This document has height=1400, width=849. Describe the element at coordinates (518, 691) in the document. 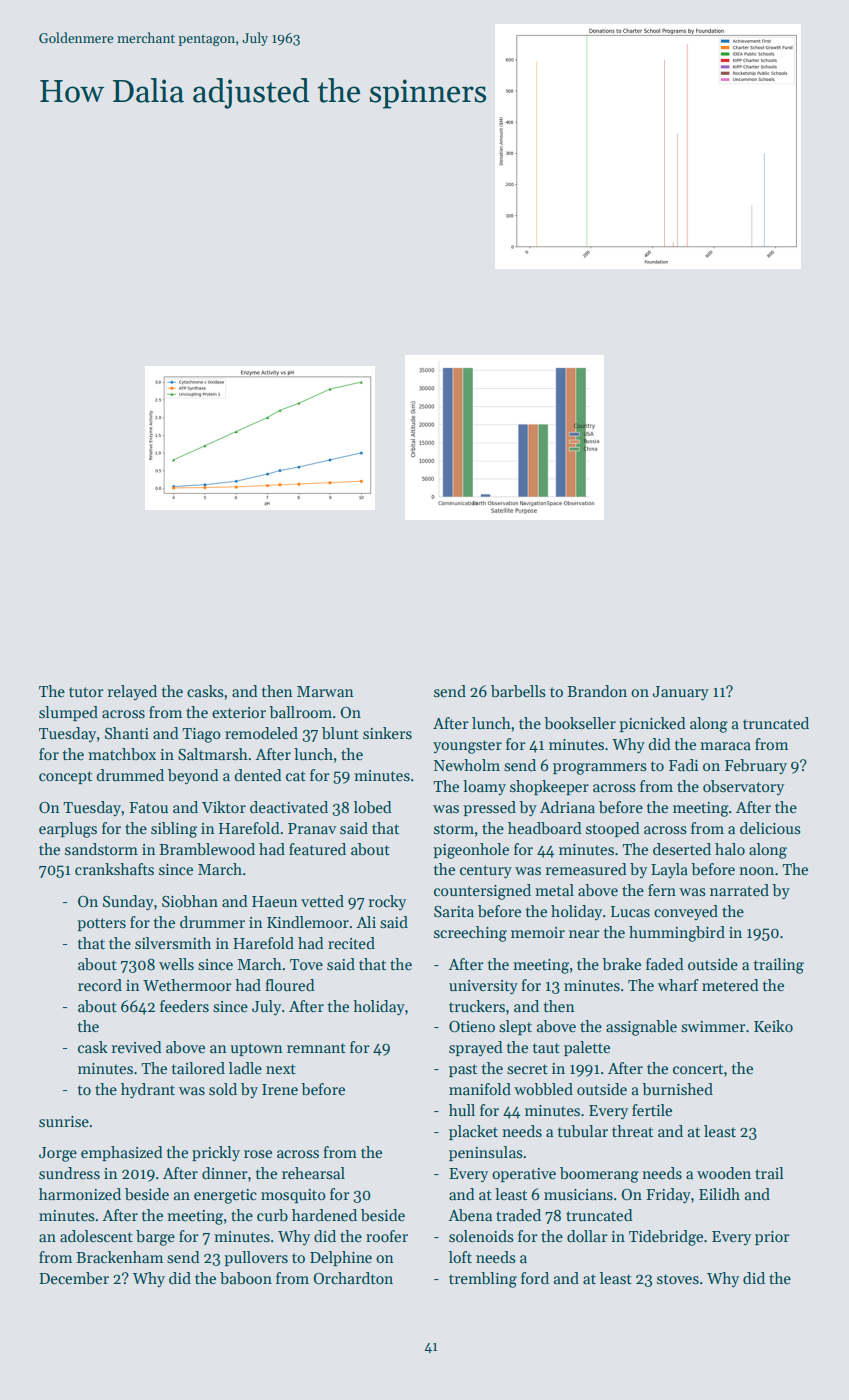

I see `barbells` at that location.
